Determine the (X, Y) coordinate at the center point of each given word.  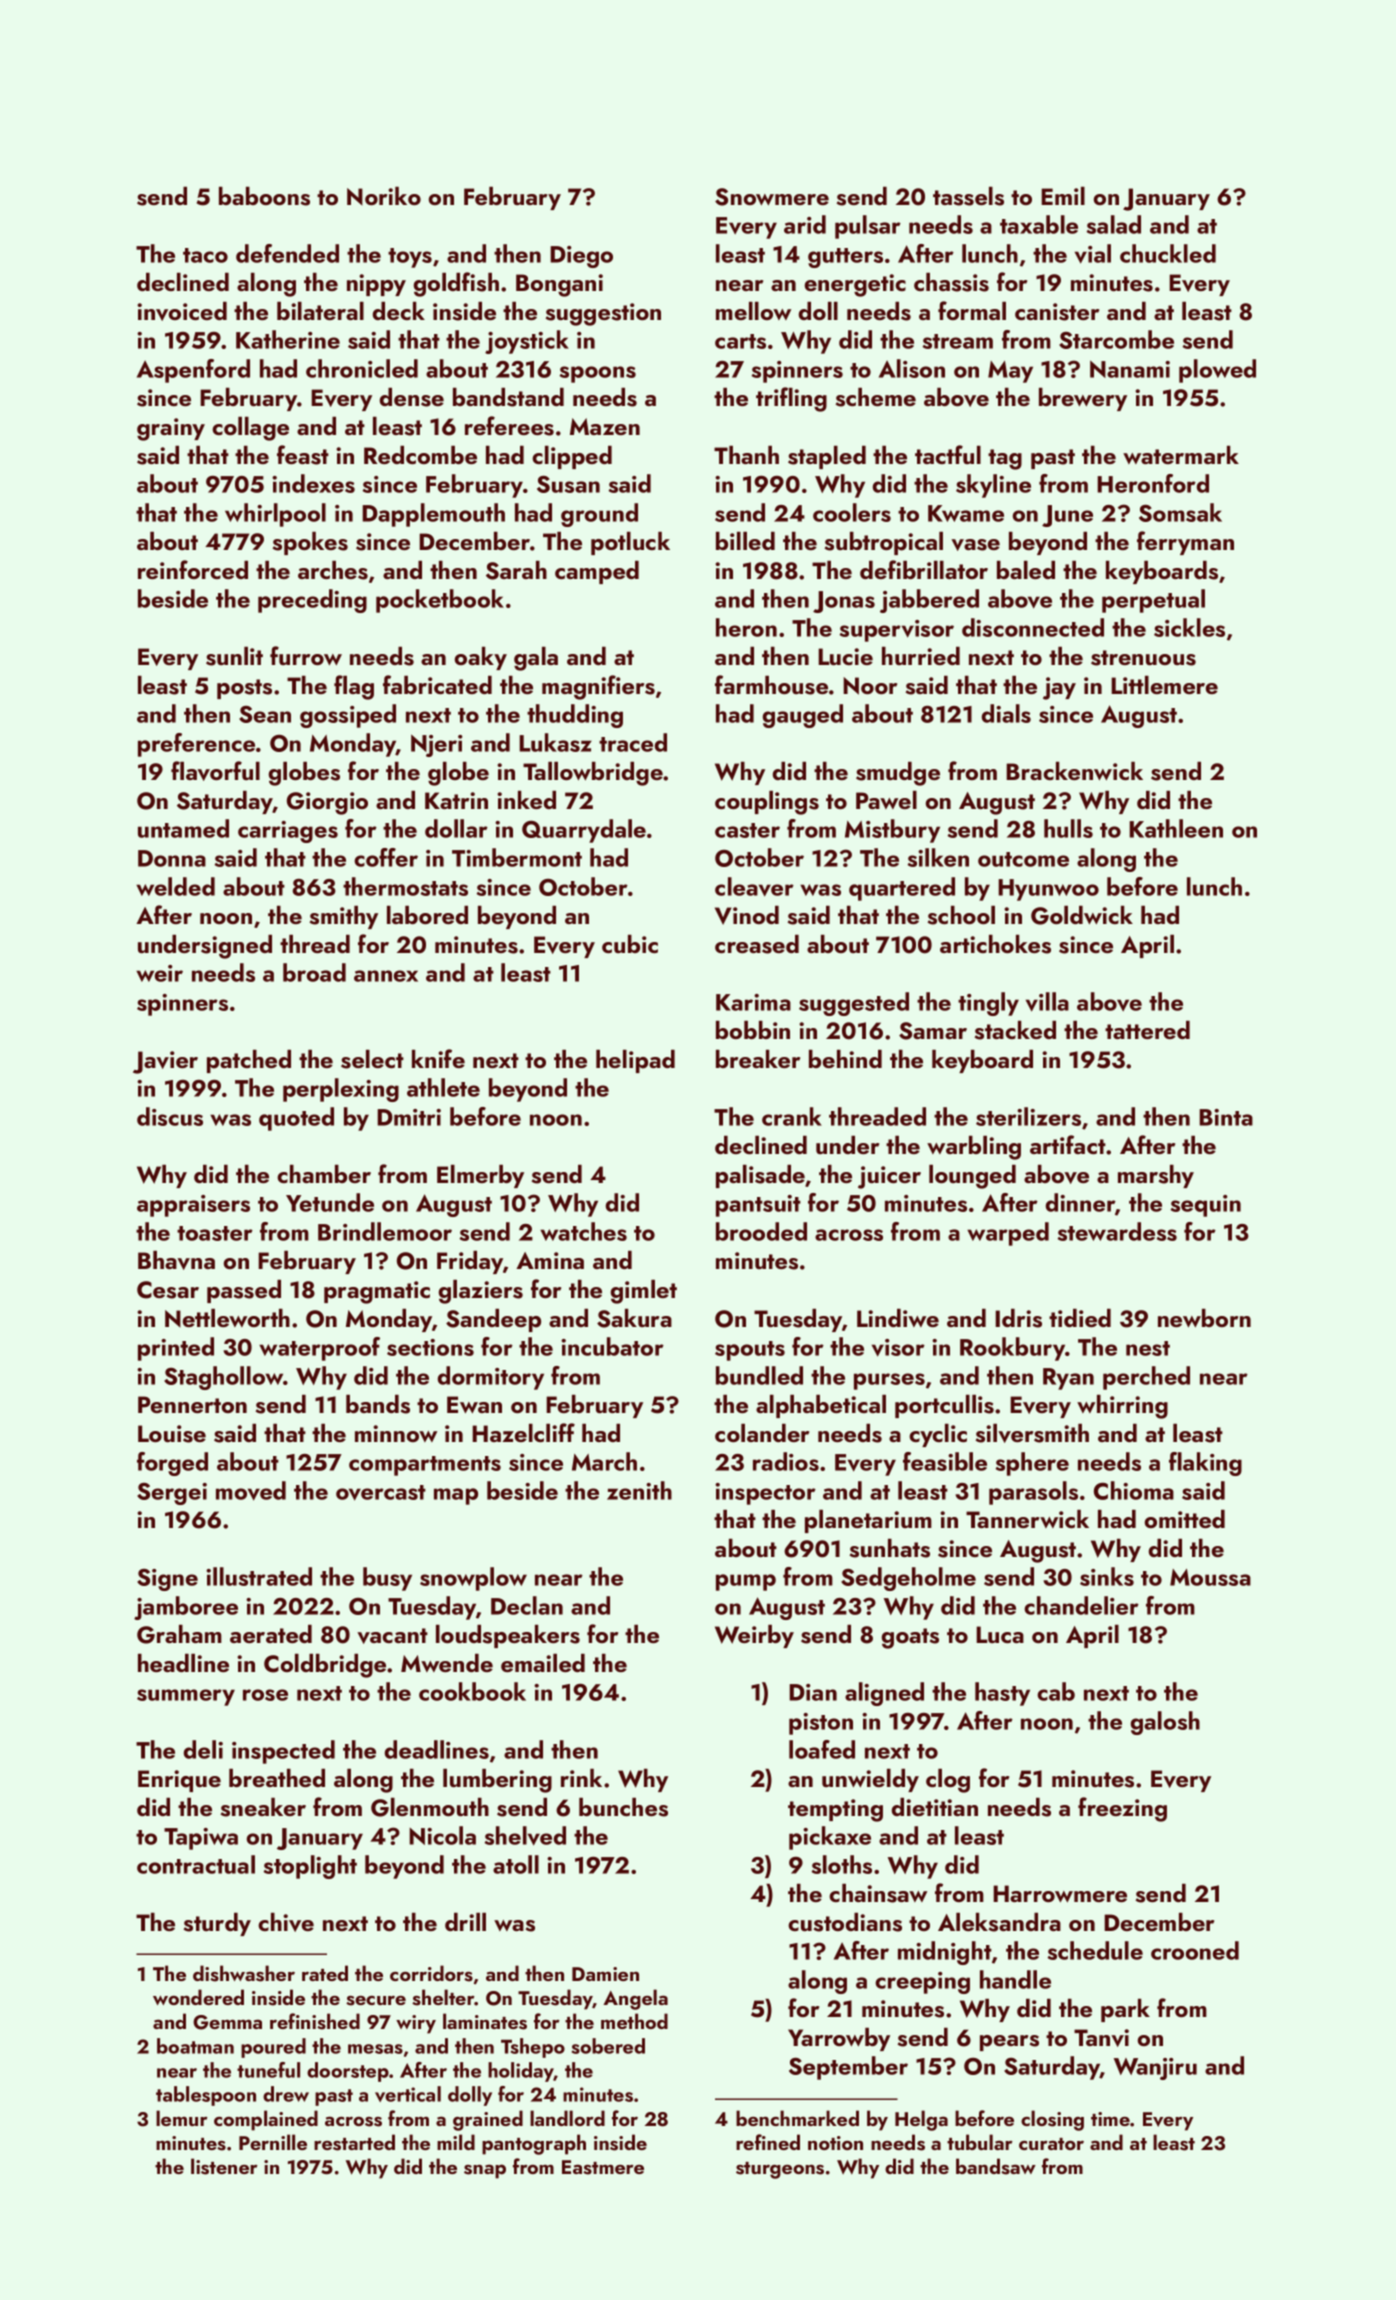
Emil (1063, 196)
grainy (171, 429)
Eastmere (603, 2167)
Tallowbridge (593, 774)
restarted (354, 2142)
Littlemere (1164, 685)
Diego (581, 257)
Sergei (172, 1494)
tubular (980, 2142)
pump (746, 1582)
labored (427, 915)
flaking (1205, 1464)
